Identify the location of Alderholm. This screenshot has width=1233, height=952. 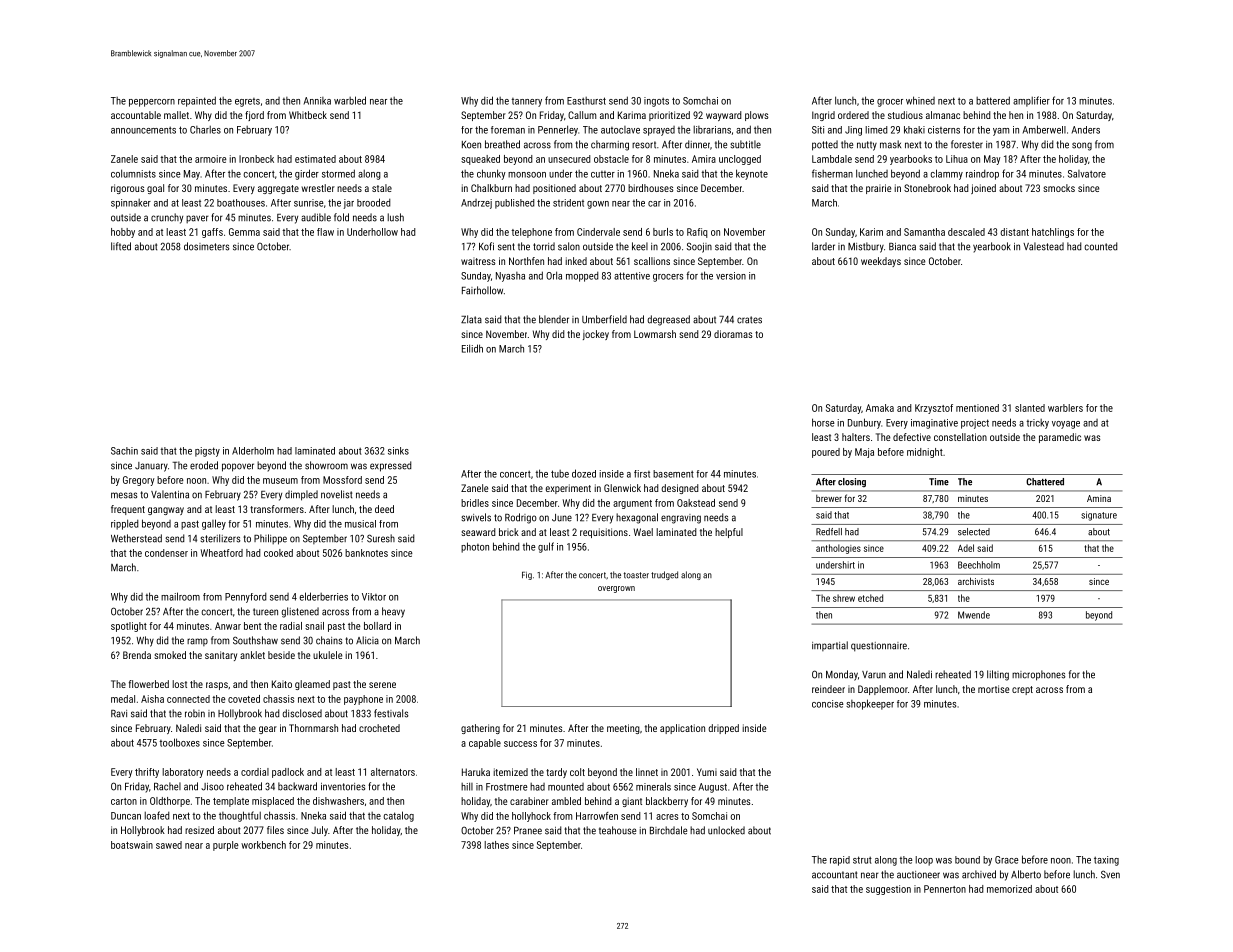
(253, 451).
